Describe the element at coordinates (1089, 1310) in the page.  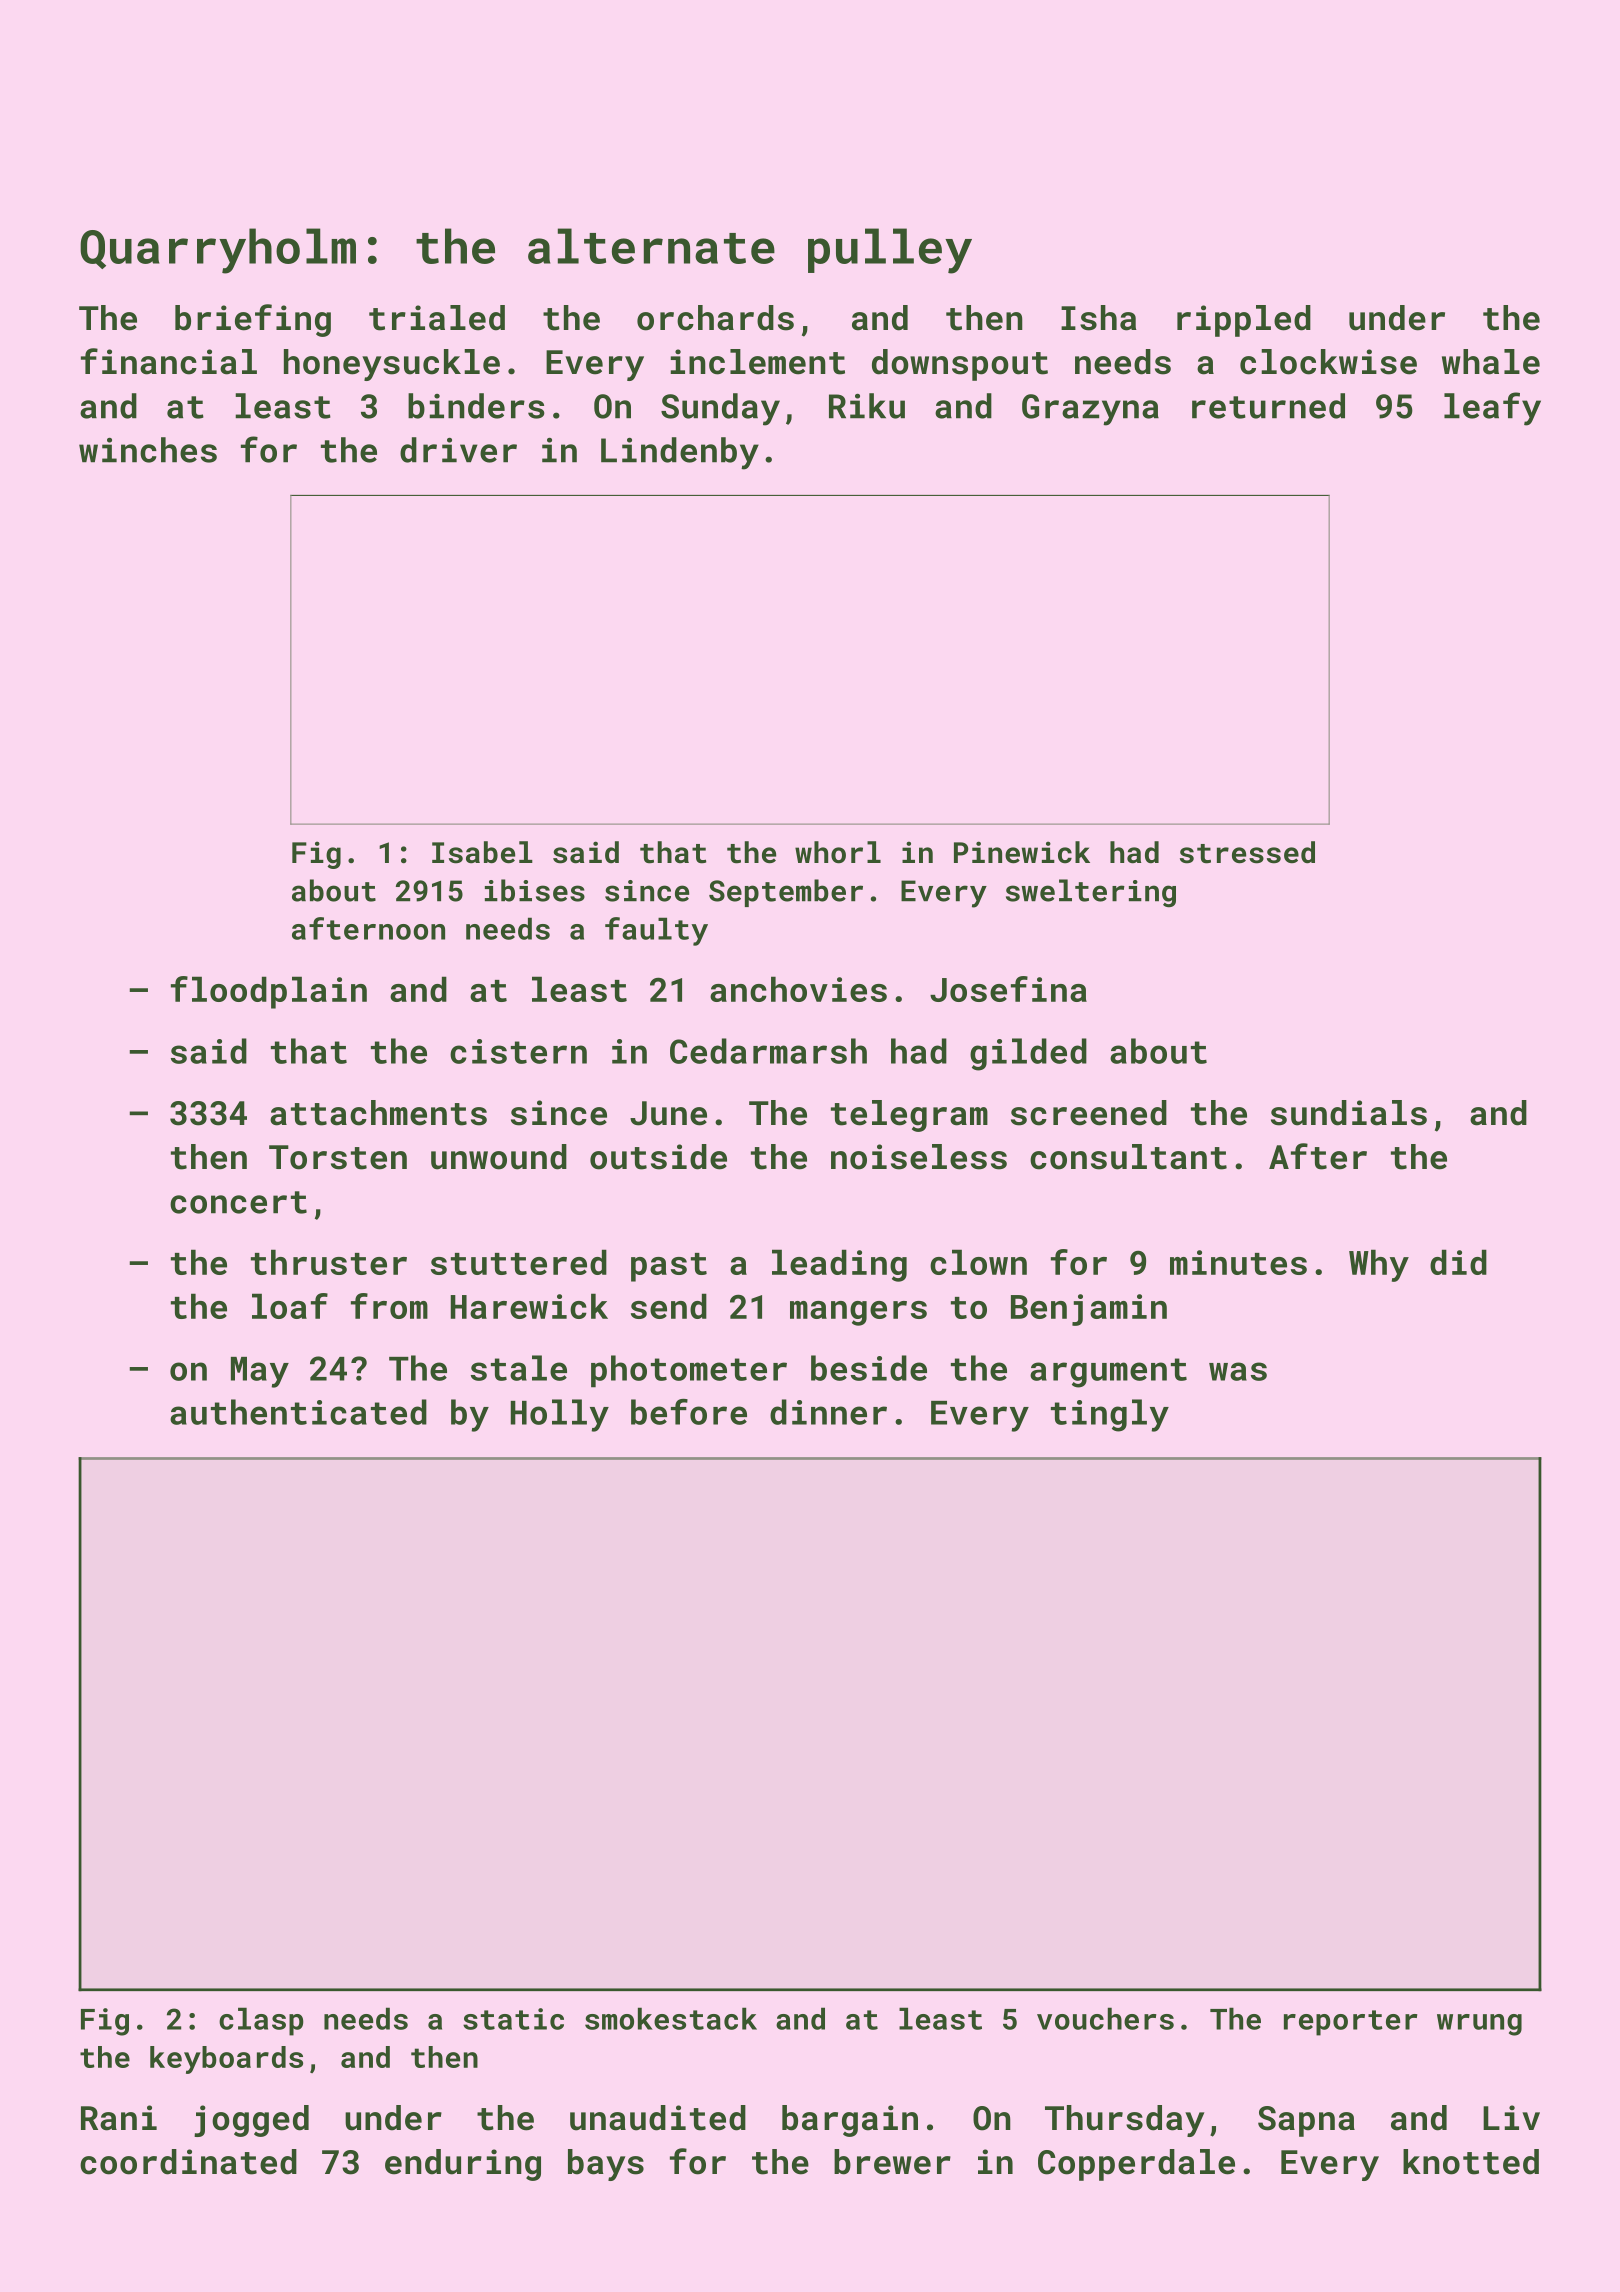
I see `Benjamin` at that location.
